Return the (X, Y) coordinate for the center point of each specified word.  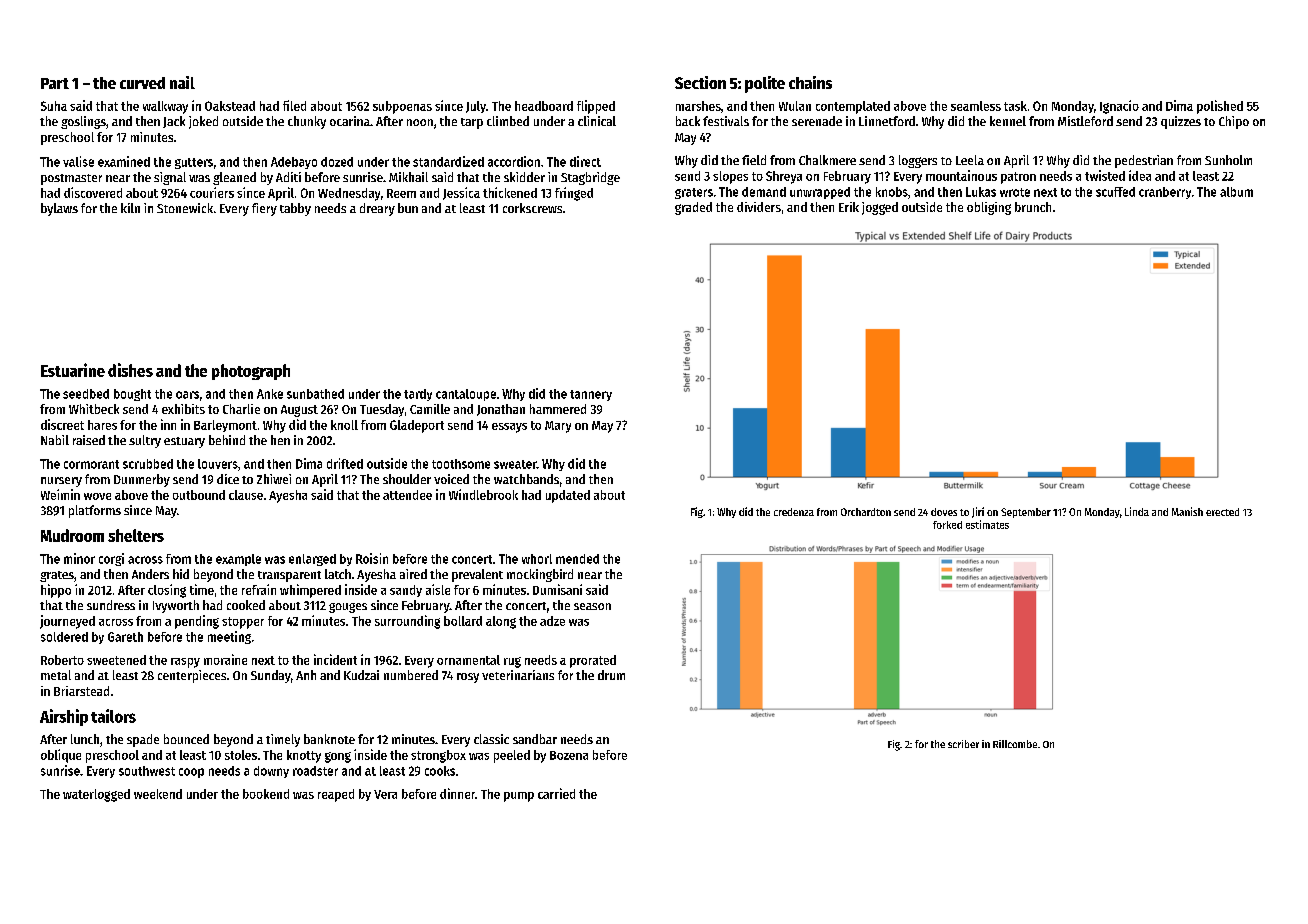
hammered (558, 409)
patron (1018, 178)
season (592, 606)
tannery (591, 395)
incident (335, 659)
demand (764, 192)
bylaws (59, 209)
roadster (315, 771)
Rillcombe (1015, 744)
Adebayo (294, 163)
